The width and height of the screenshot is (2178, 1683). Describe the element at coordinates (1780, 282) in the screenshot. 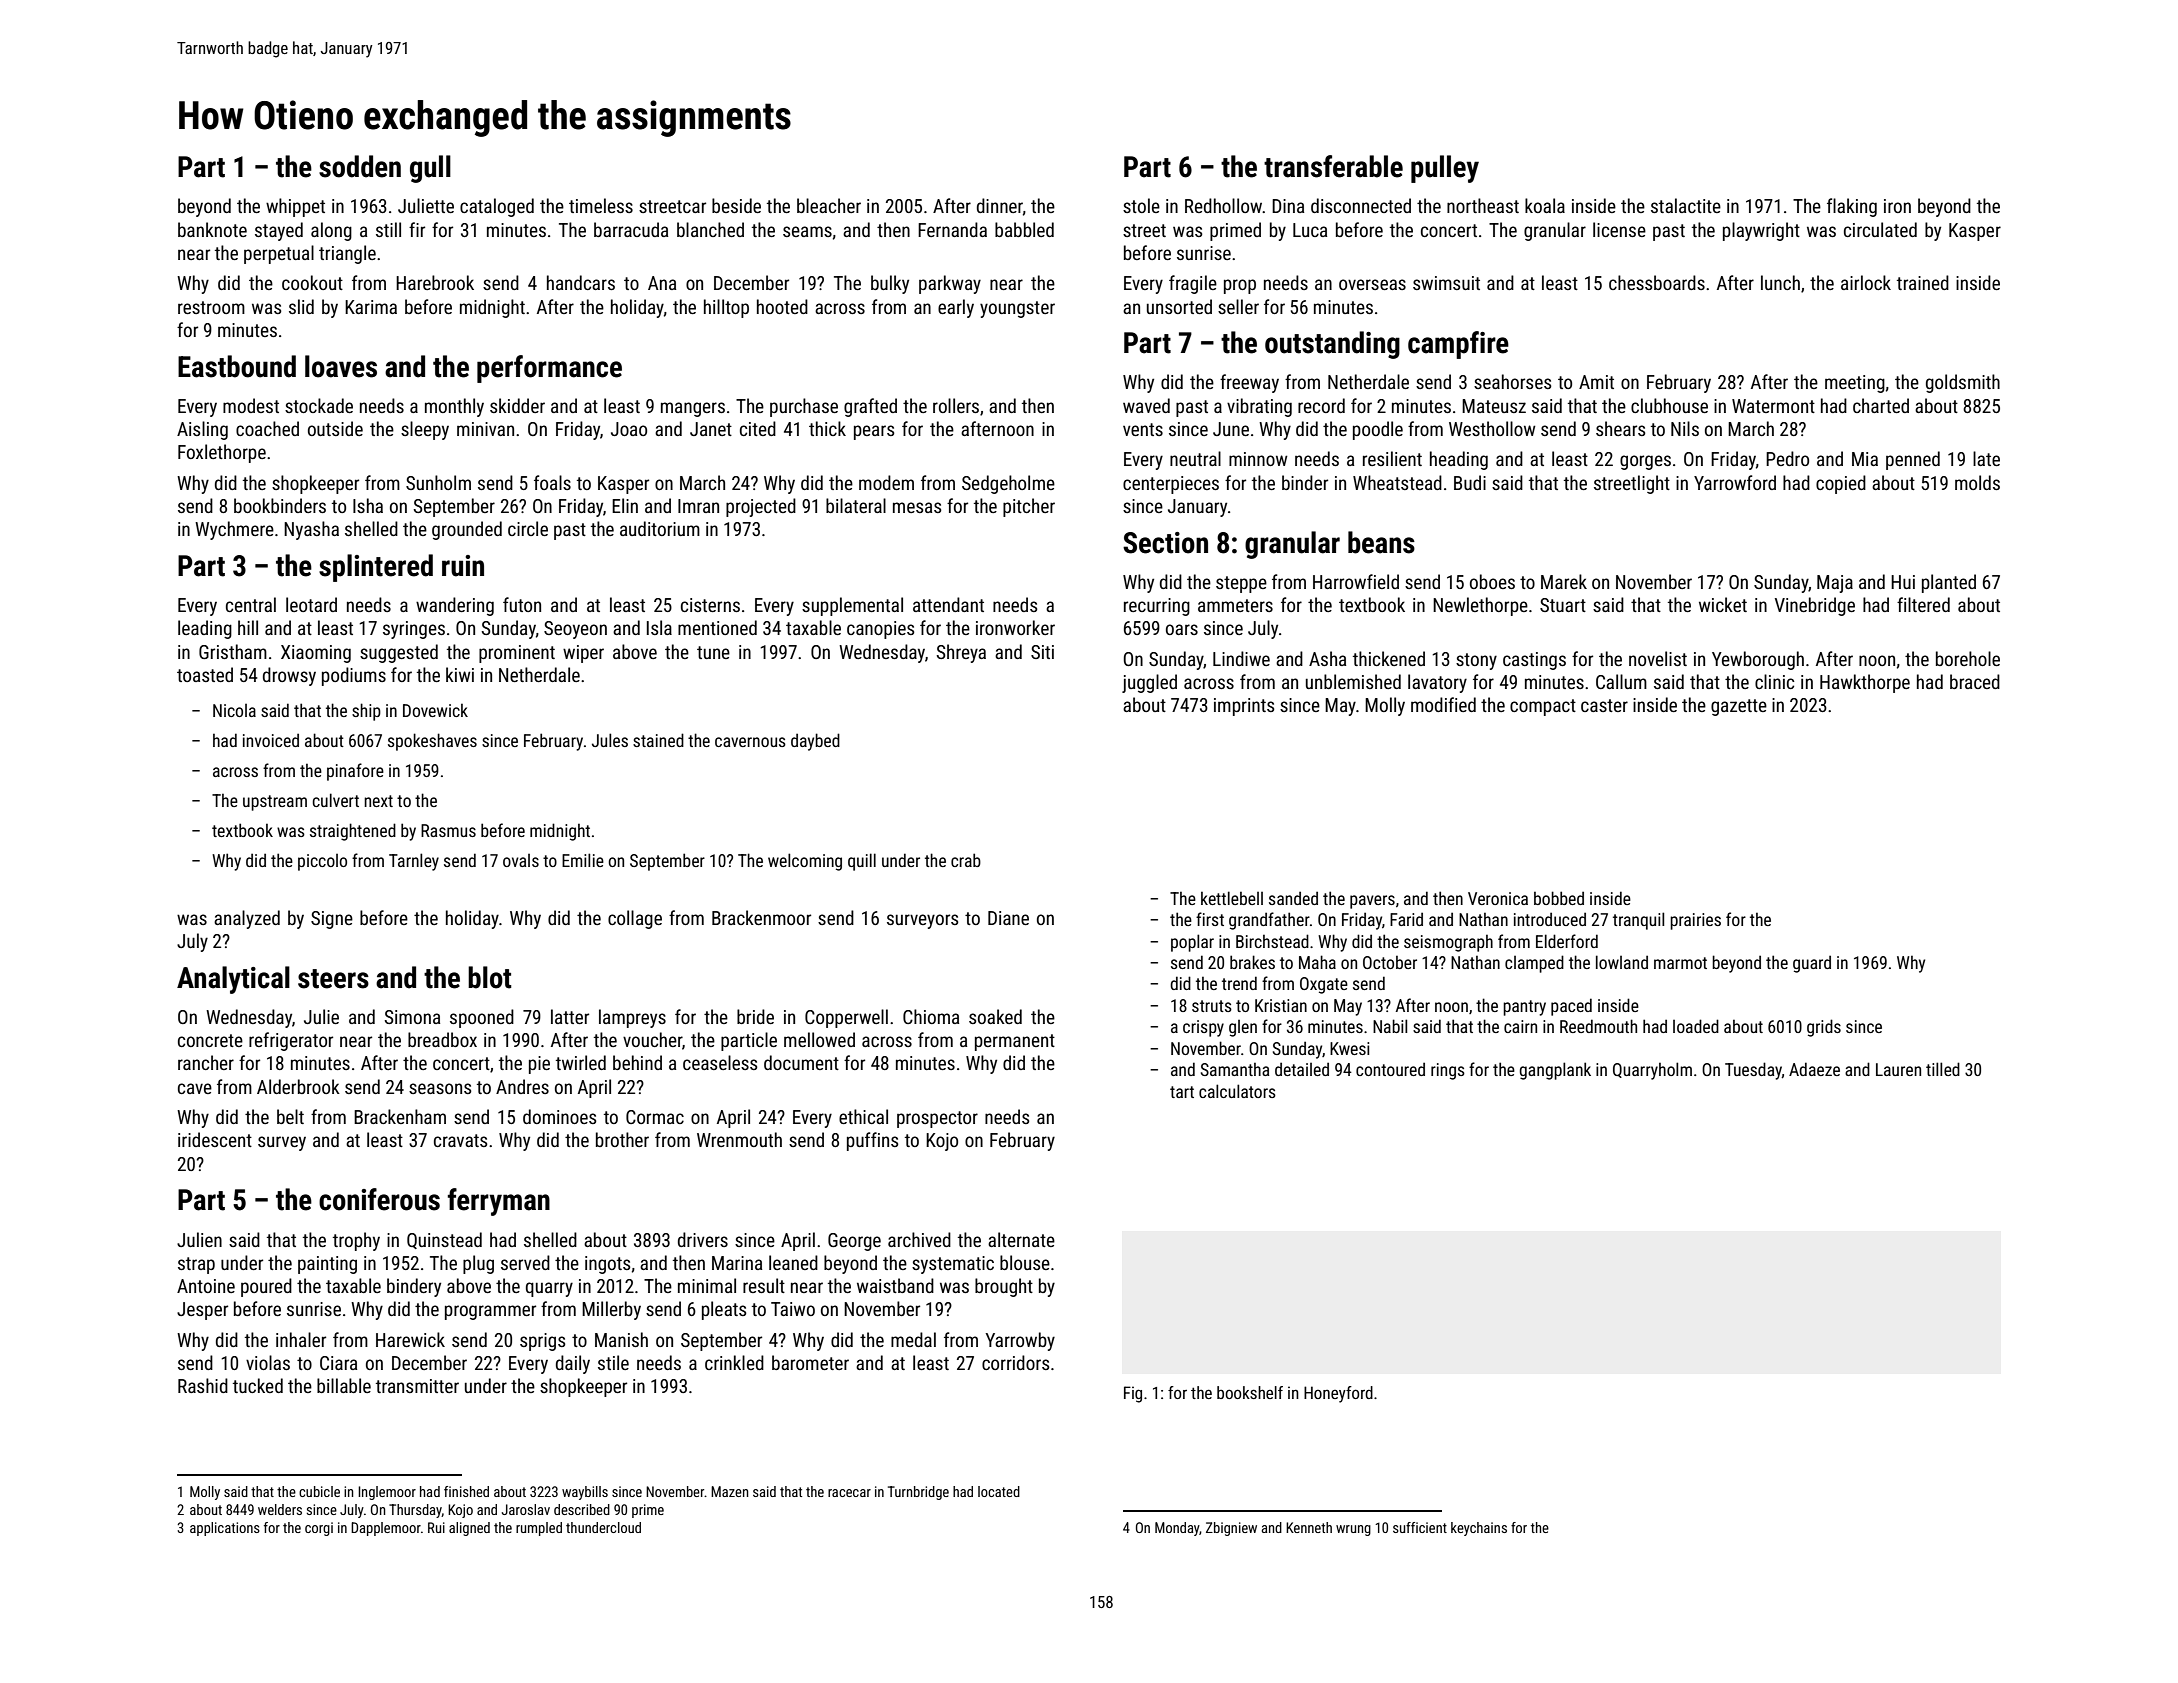

I see `lunch` at that location.
